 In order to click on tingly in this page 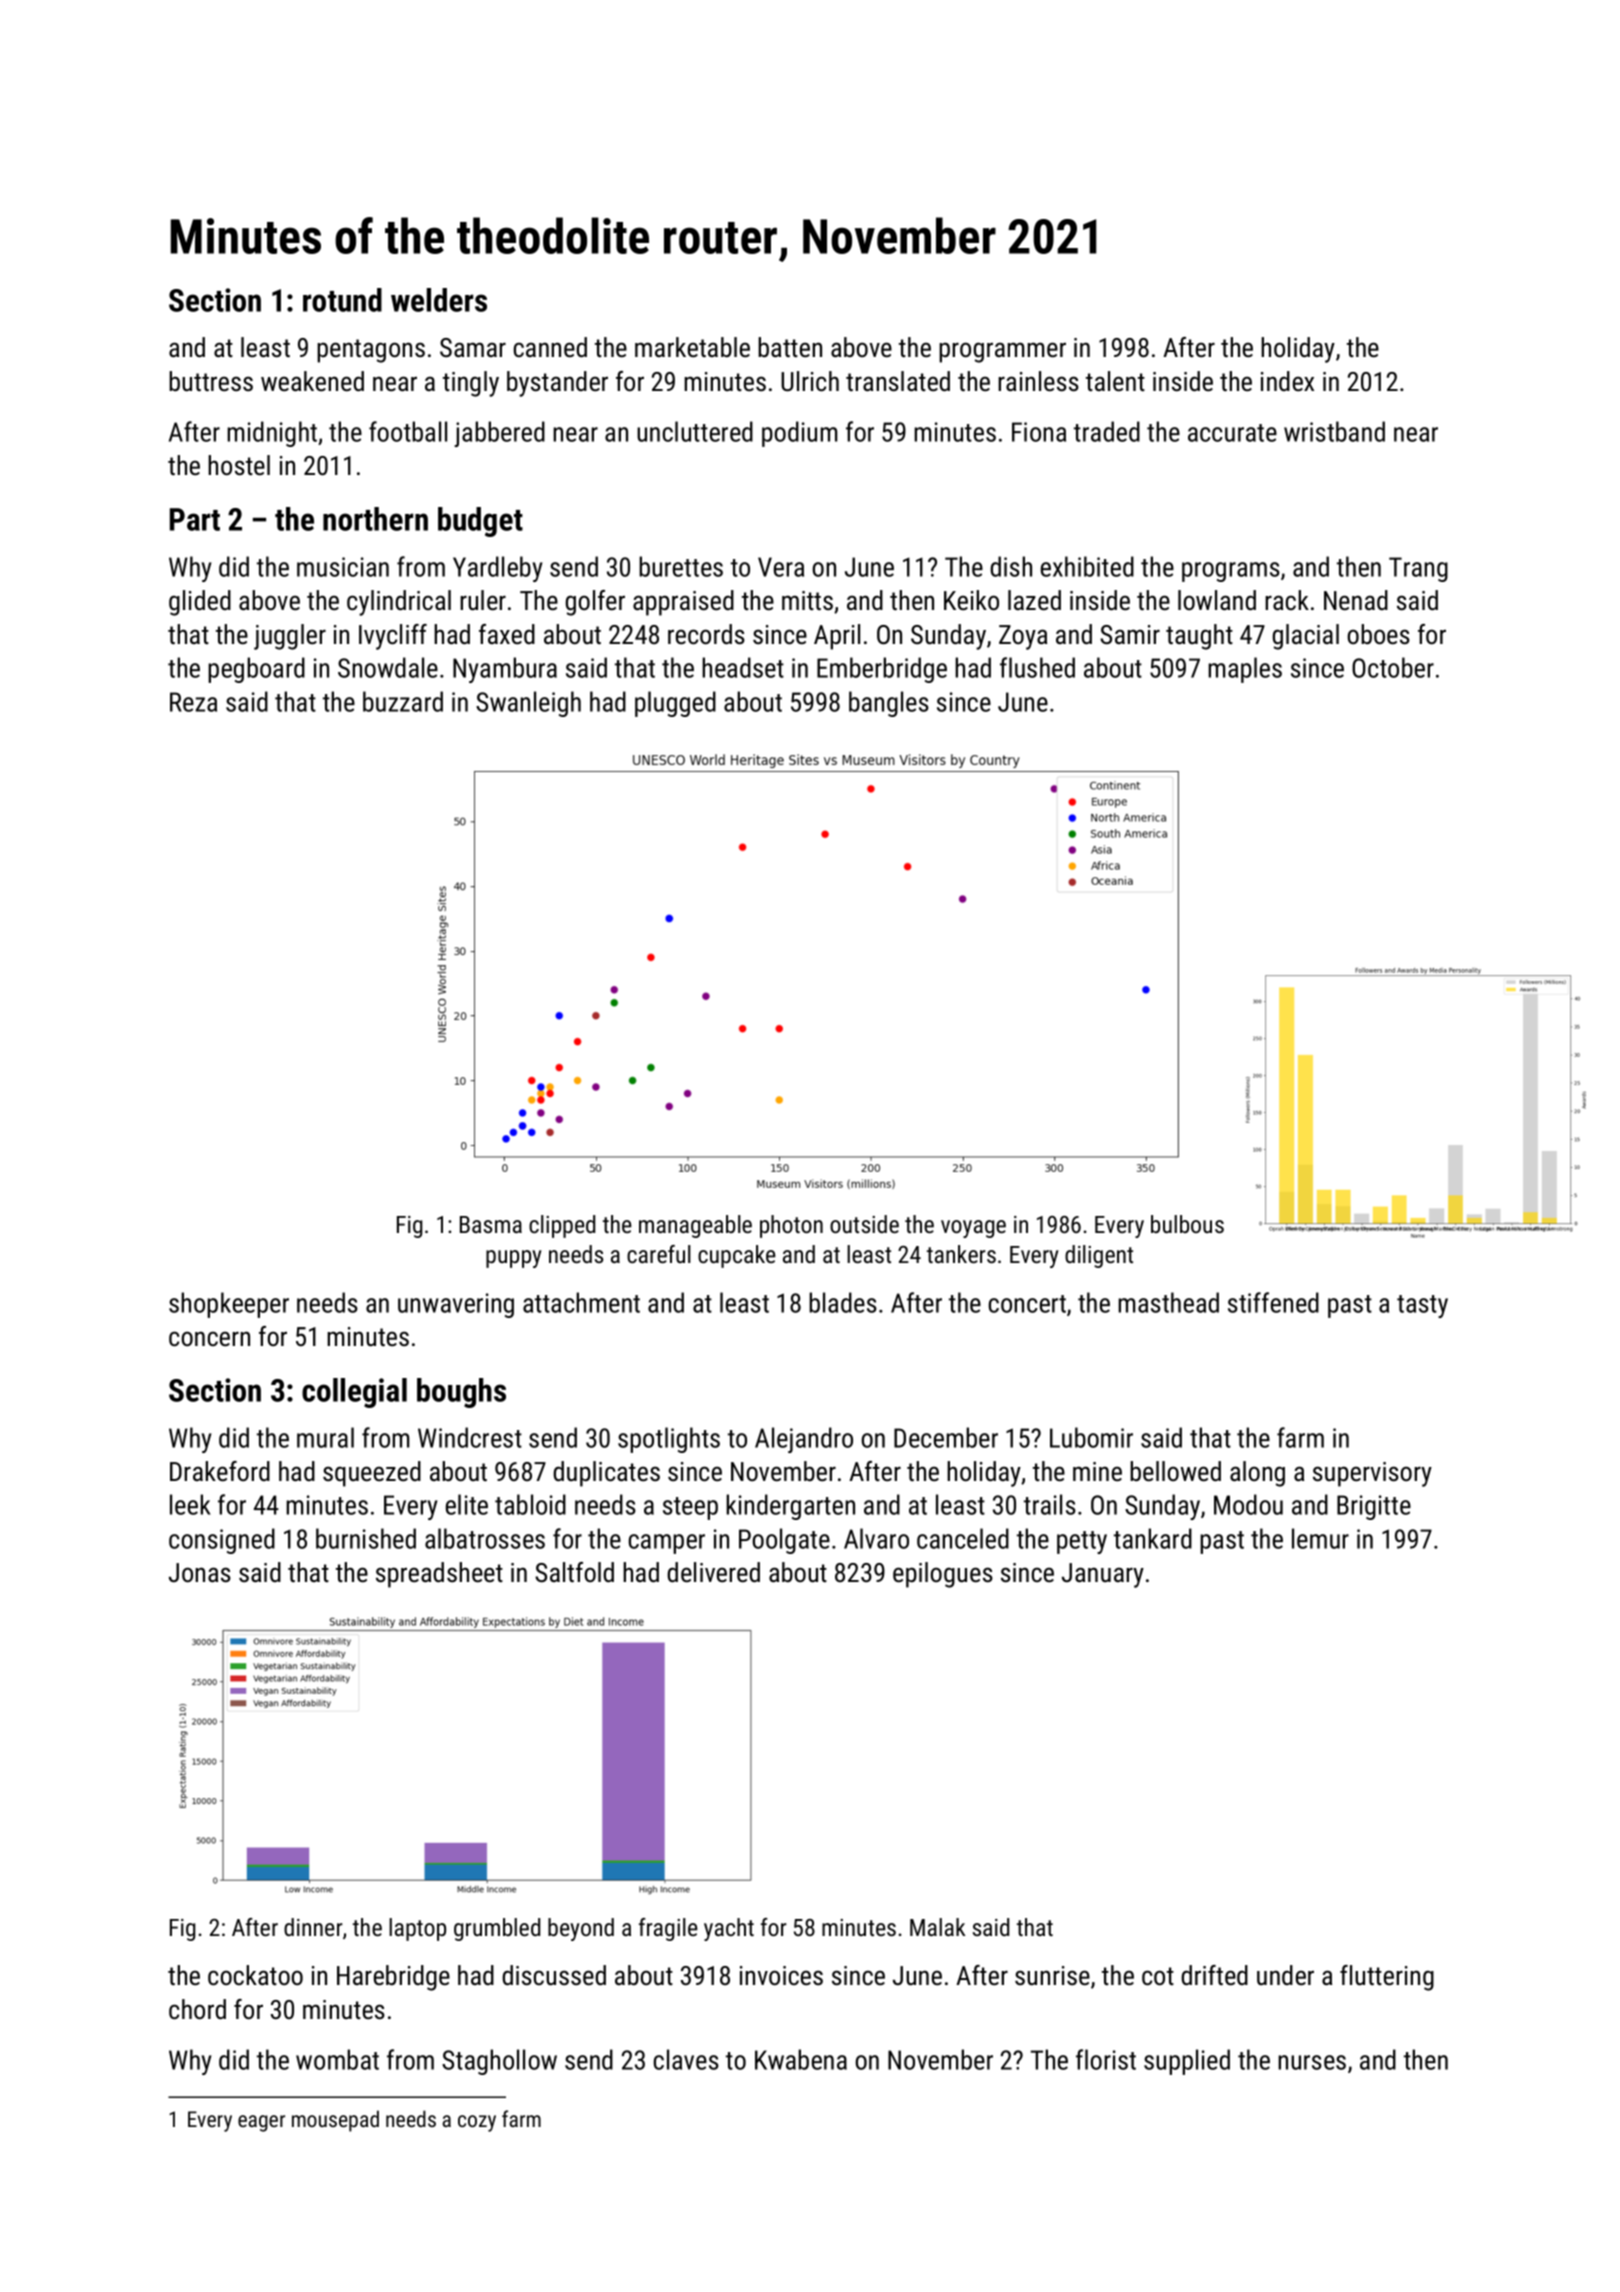, I will do `click(471, 384)`.
